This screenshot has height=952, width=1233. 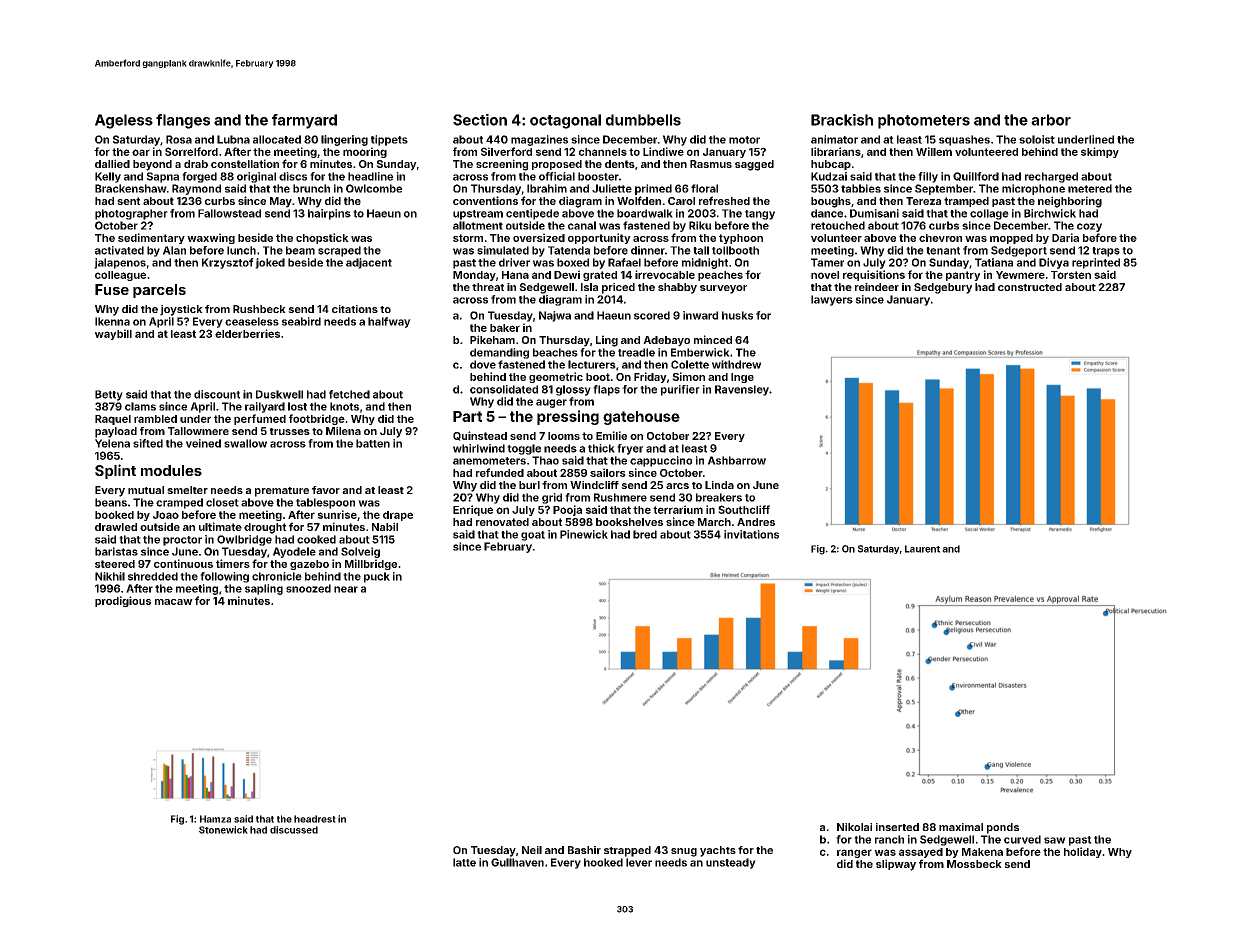 I want to click on dumbbells, so click(x=643, y=120).
